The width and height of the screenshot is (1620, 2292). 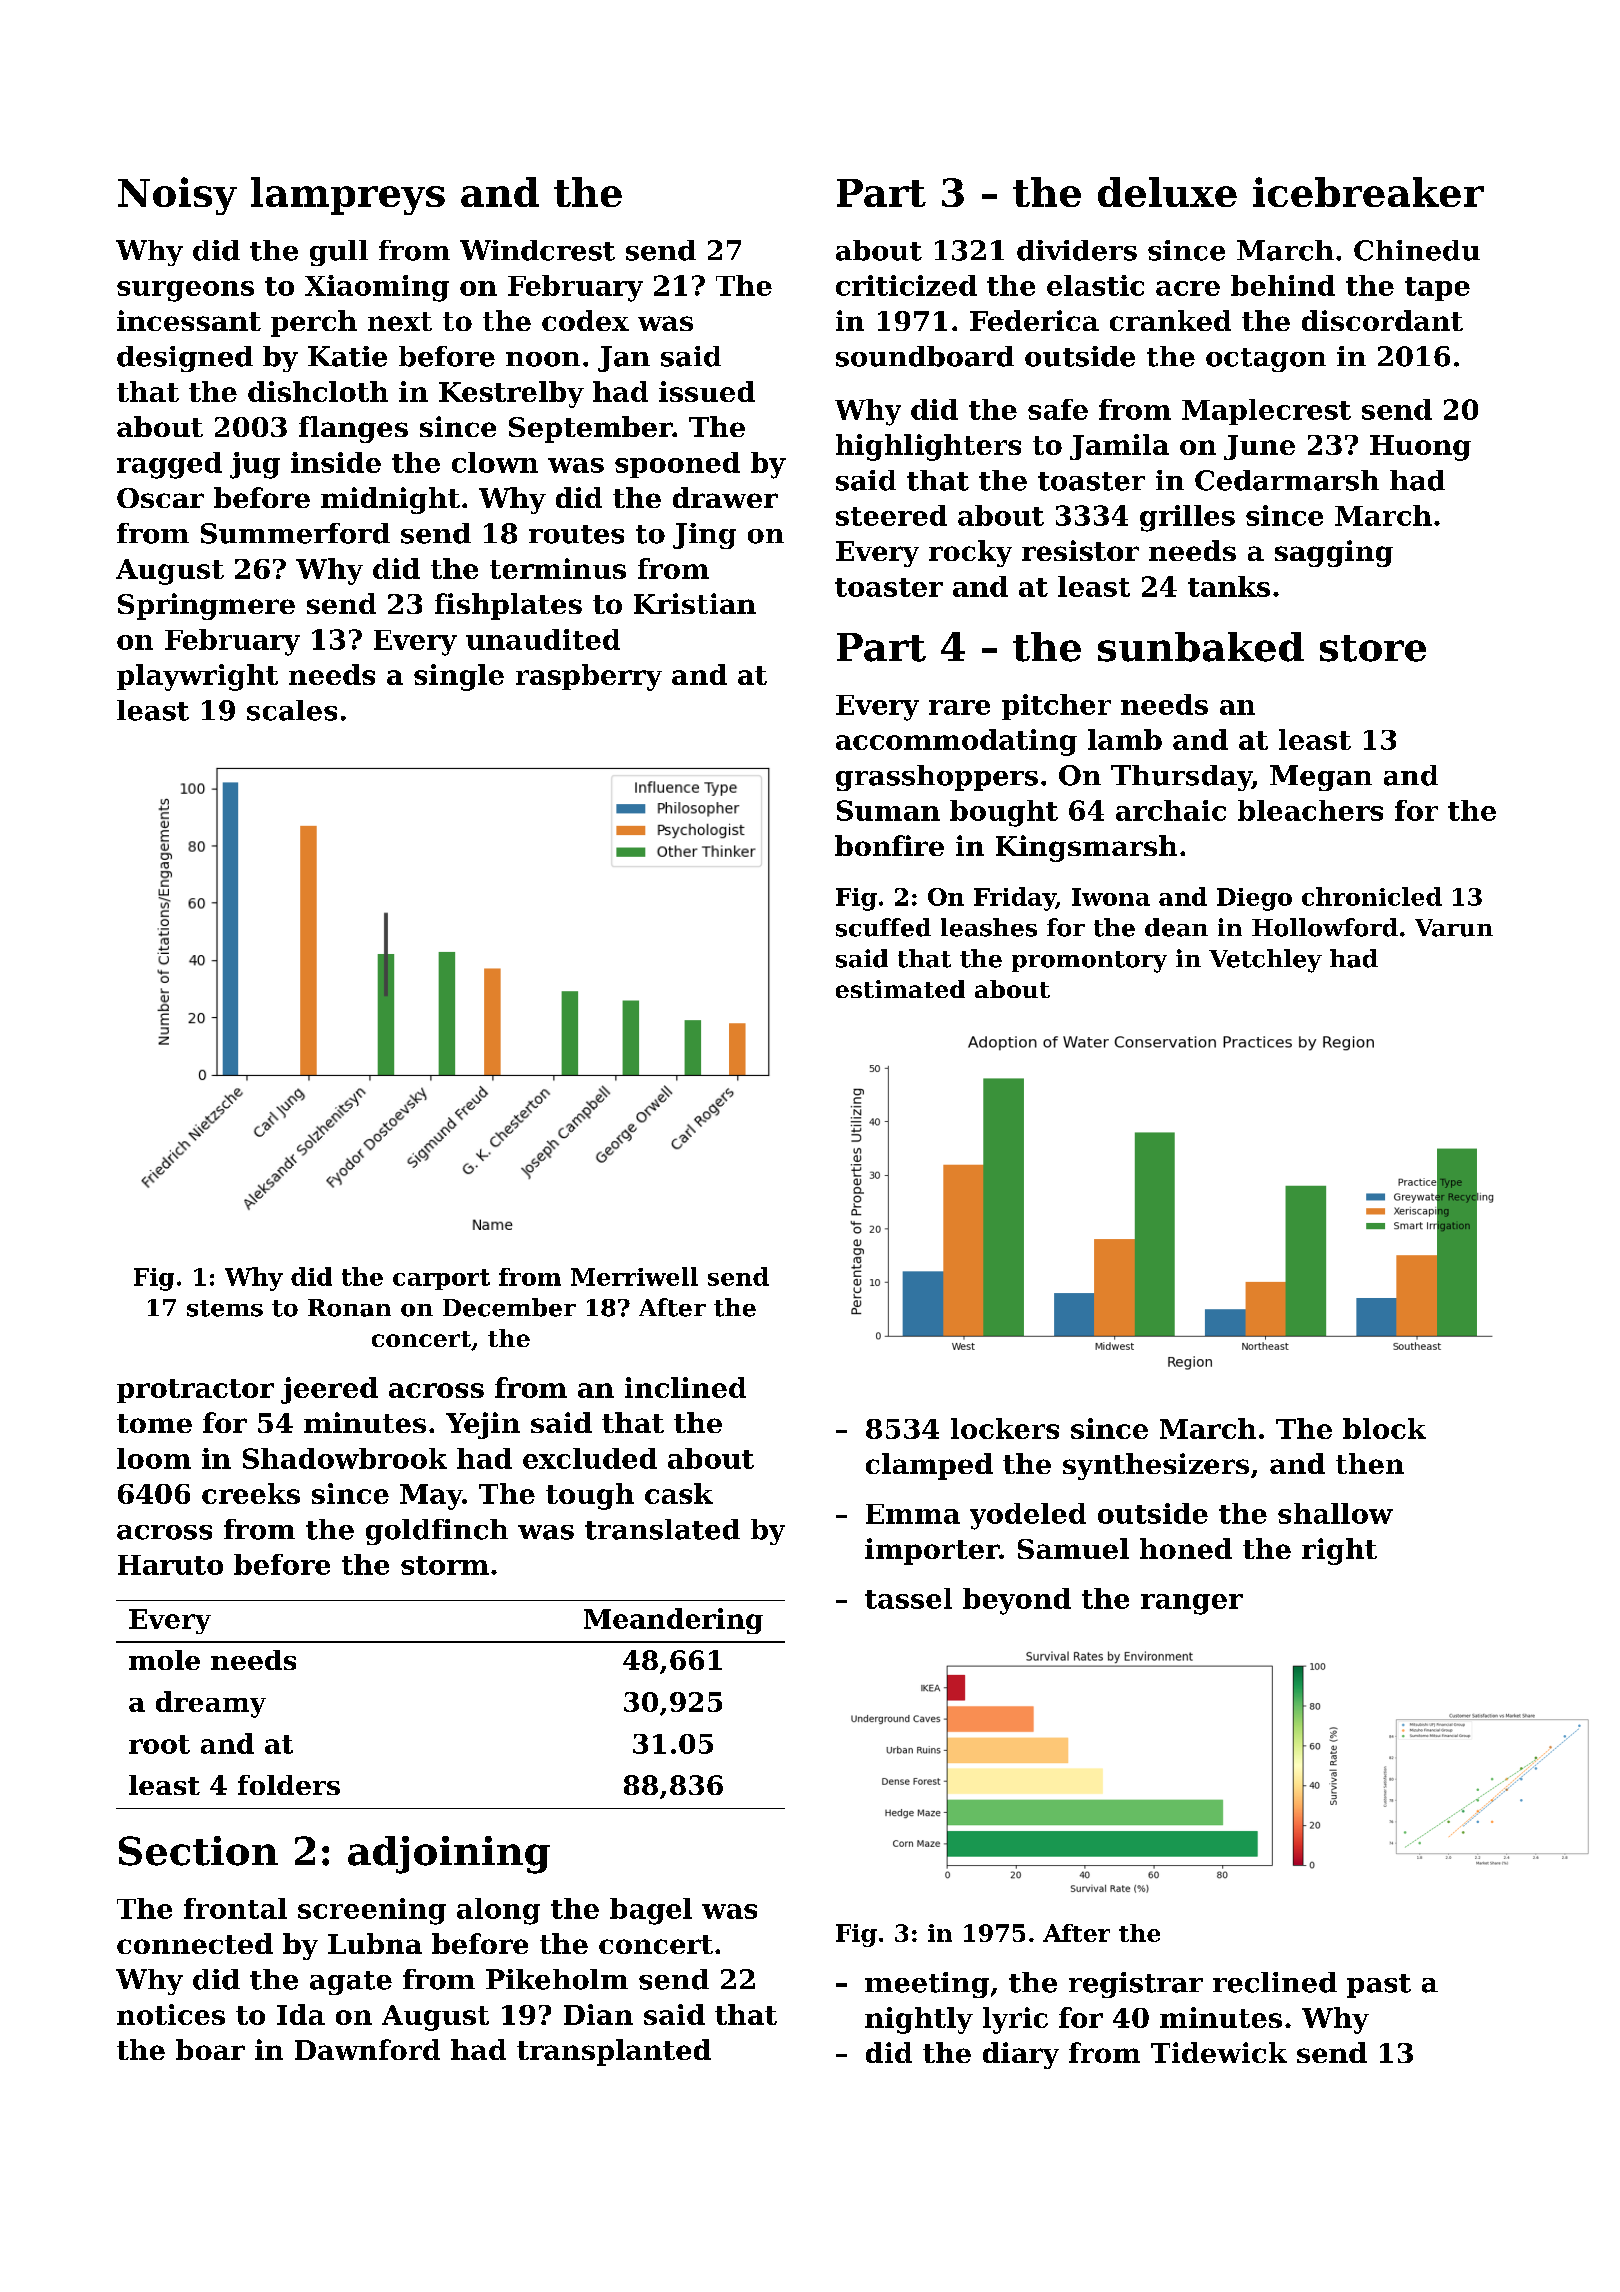 I want to click on terminus, so click(x=558, y=568).
